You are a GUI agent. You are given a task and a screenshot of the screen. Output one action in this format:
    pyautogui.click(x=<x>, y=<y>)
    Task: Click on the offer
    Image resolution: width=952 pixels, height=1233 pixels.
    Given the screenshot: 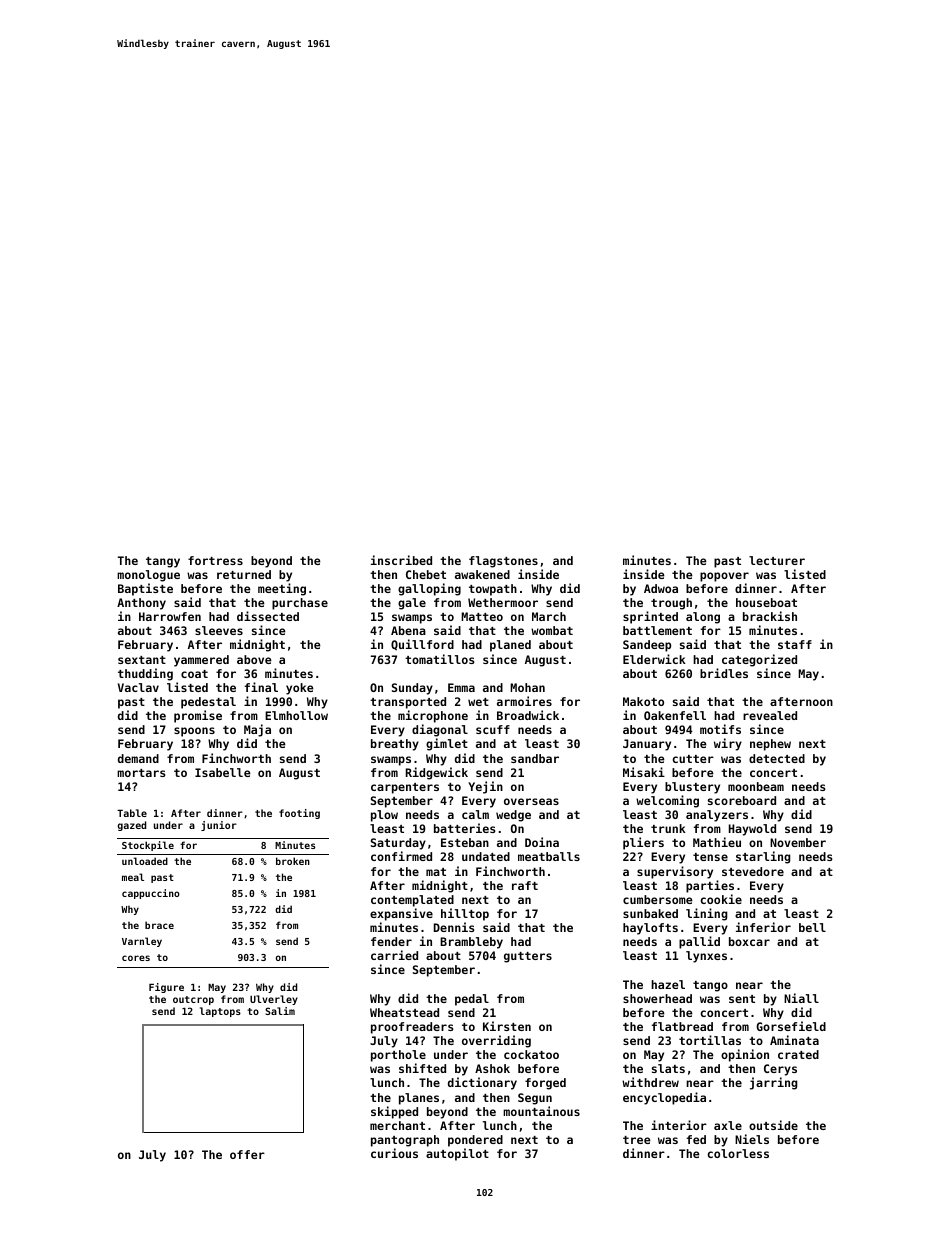 What is the action you would take?
    pyautogui.click(x=247, y=1154)
